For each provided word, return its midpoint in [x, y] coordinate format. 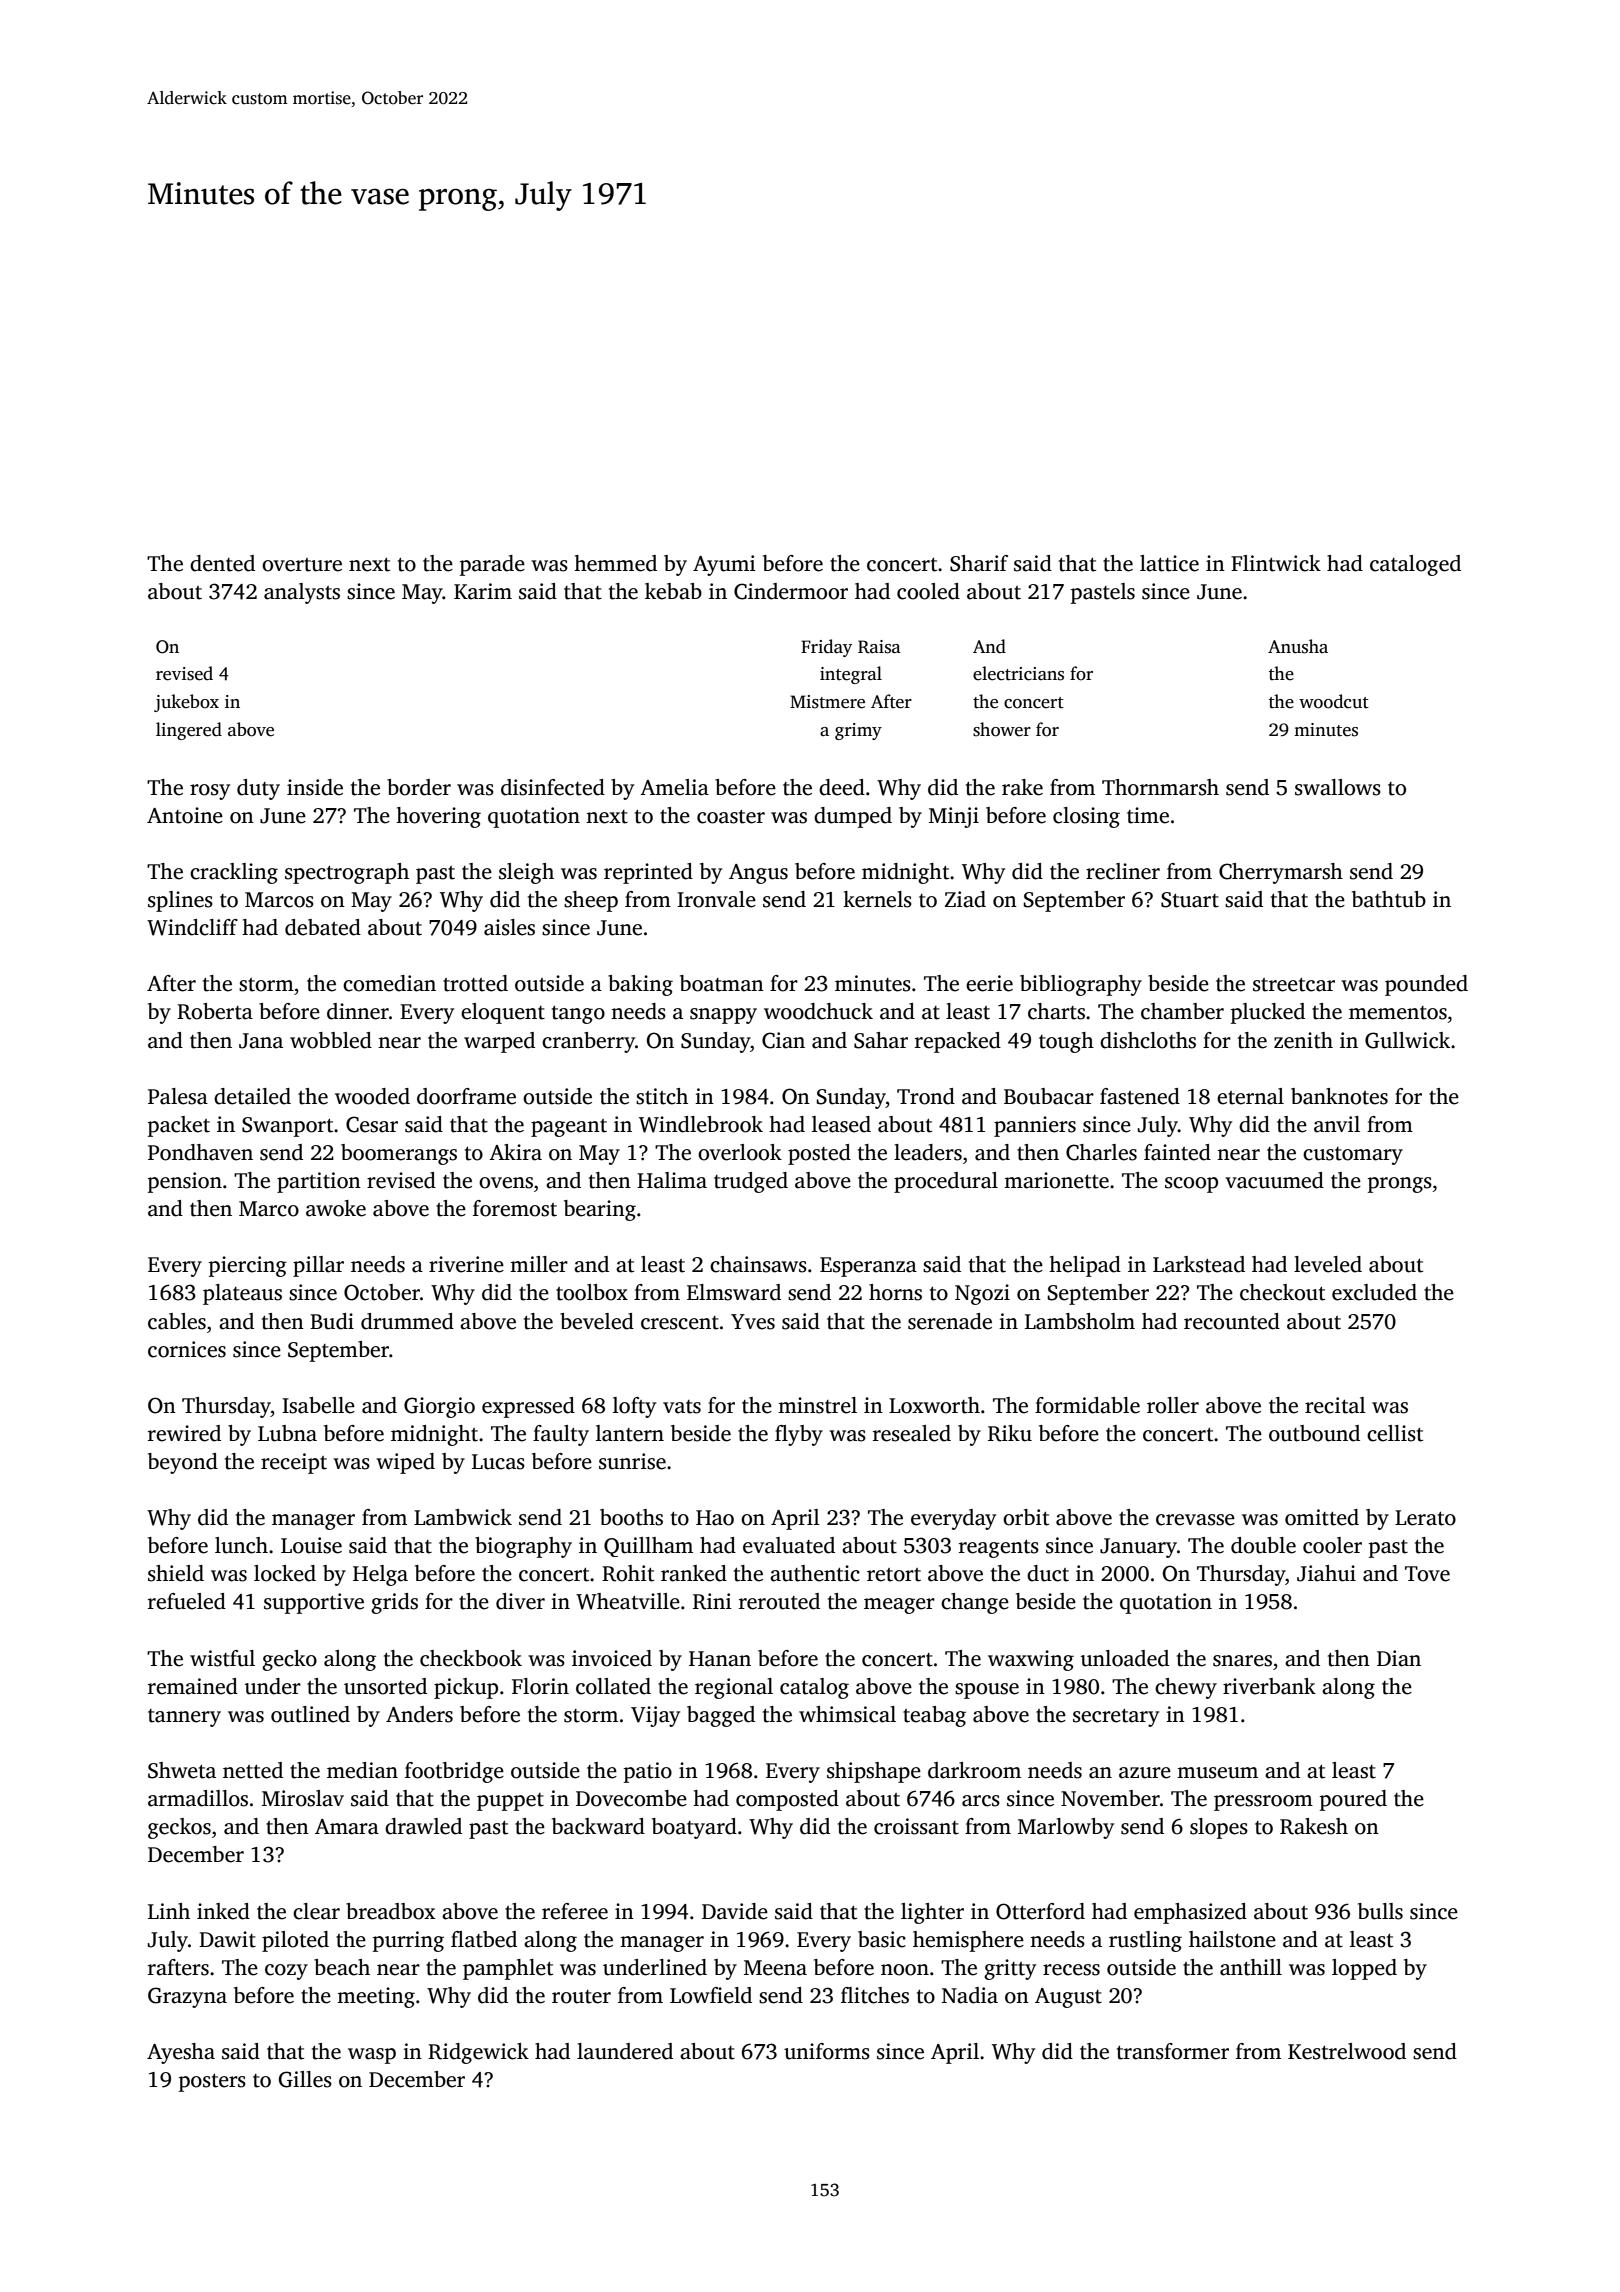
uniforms [827, 2051]
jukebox [186, 703]
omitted [1322, 1517]
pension [185, 1182]
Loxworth [934, 1405]
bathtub [1389, 899]
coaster [731, 817]
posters [212, 2083]
